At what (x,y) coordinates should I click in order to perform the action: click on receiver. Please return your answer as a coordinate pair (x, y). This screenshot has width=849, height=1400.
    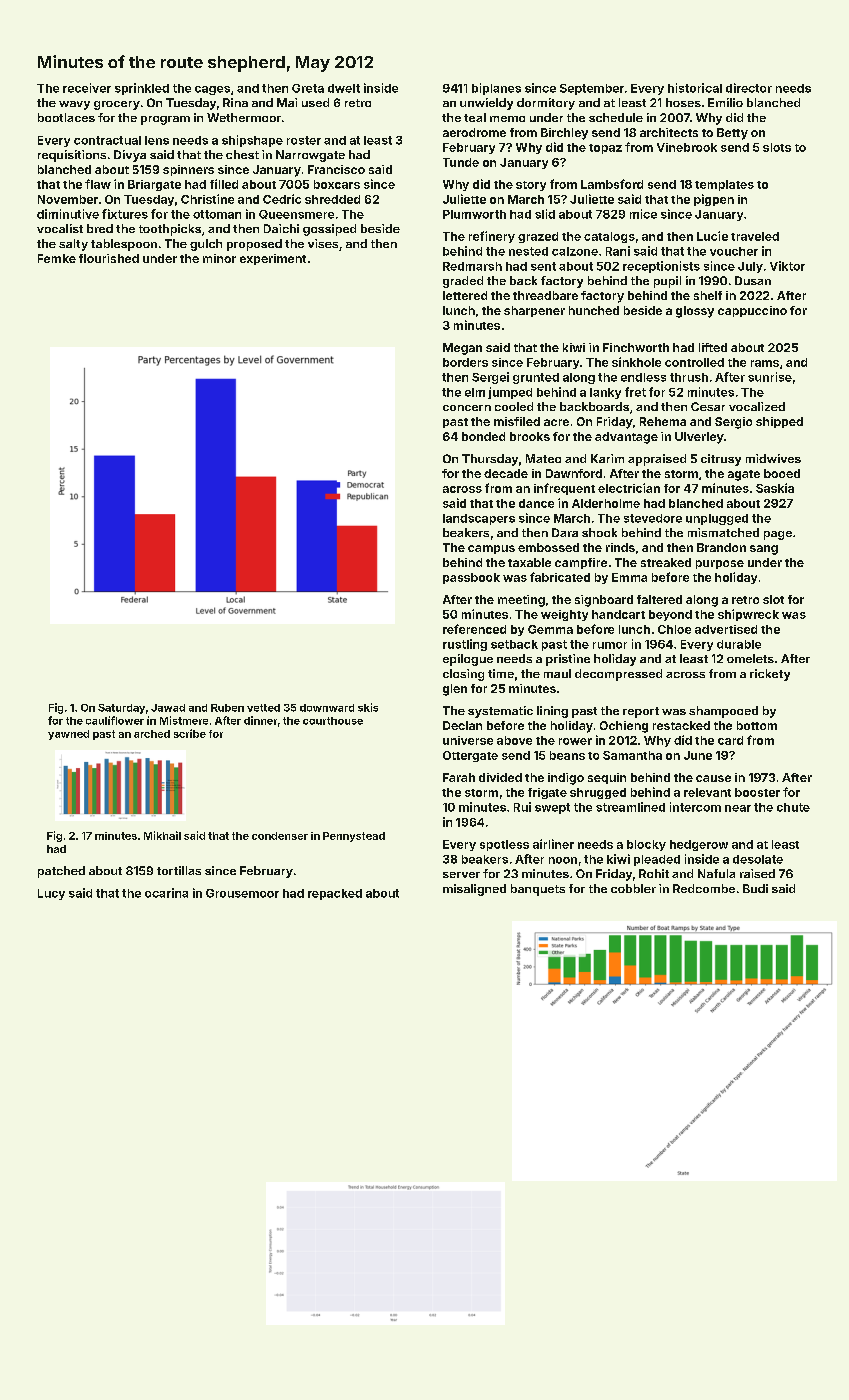
    Looking at the image, I should click on (87, 88).
